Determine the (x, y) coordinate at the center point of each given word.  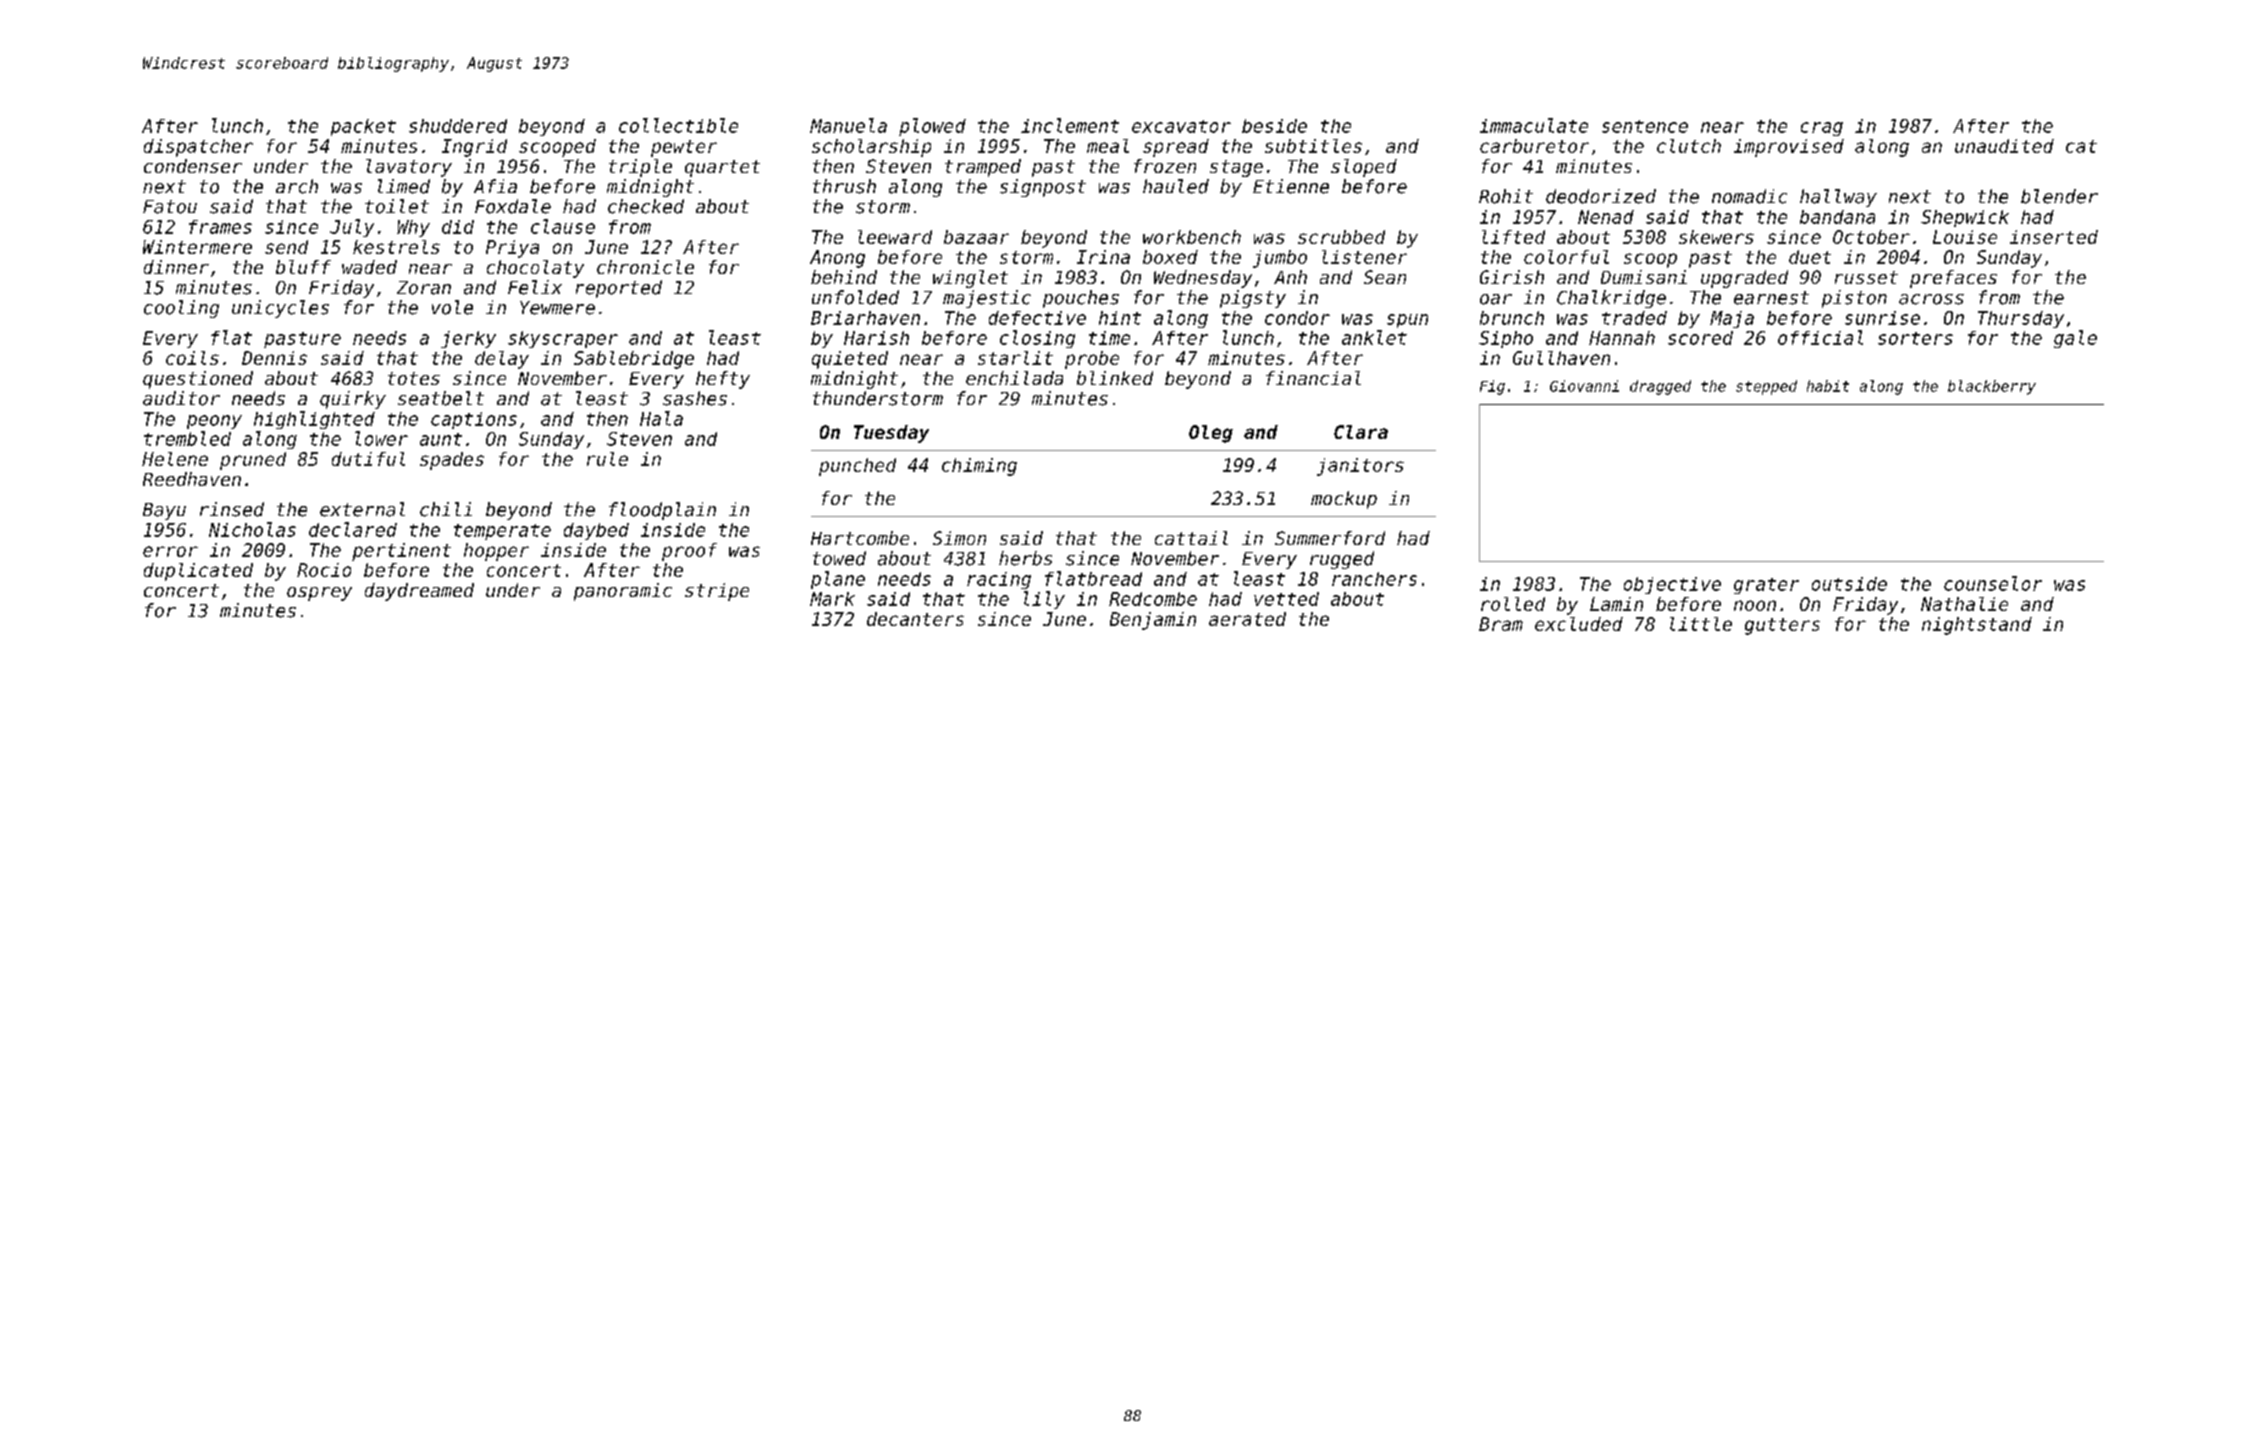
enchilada (1014, 378)
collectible (678, 125)
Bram (1501, 624)
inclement (1070, 125)
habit (1828, 386)
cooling (181, 309)
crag (1822, 129)
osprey (319, 594)
